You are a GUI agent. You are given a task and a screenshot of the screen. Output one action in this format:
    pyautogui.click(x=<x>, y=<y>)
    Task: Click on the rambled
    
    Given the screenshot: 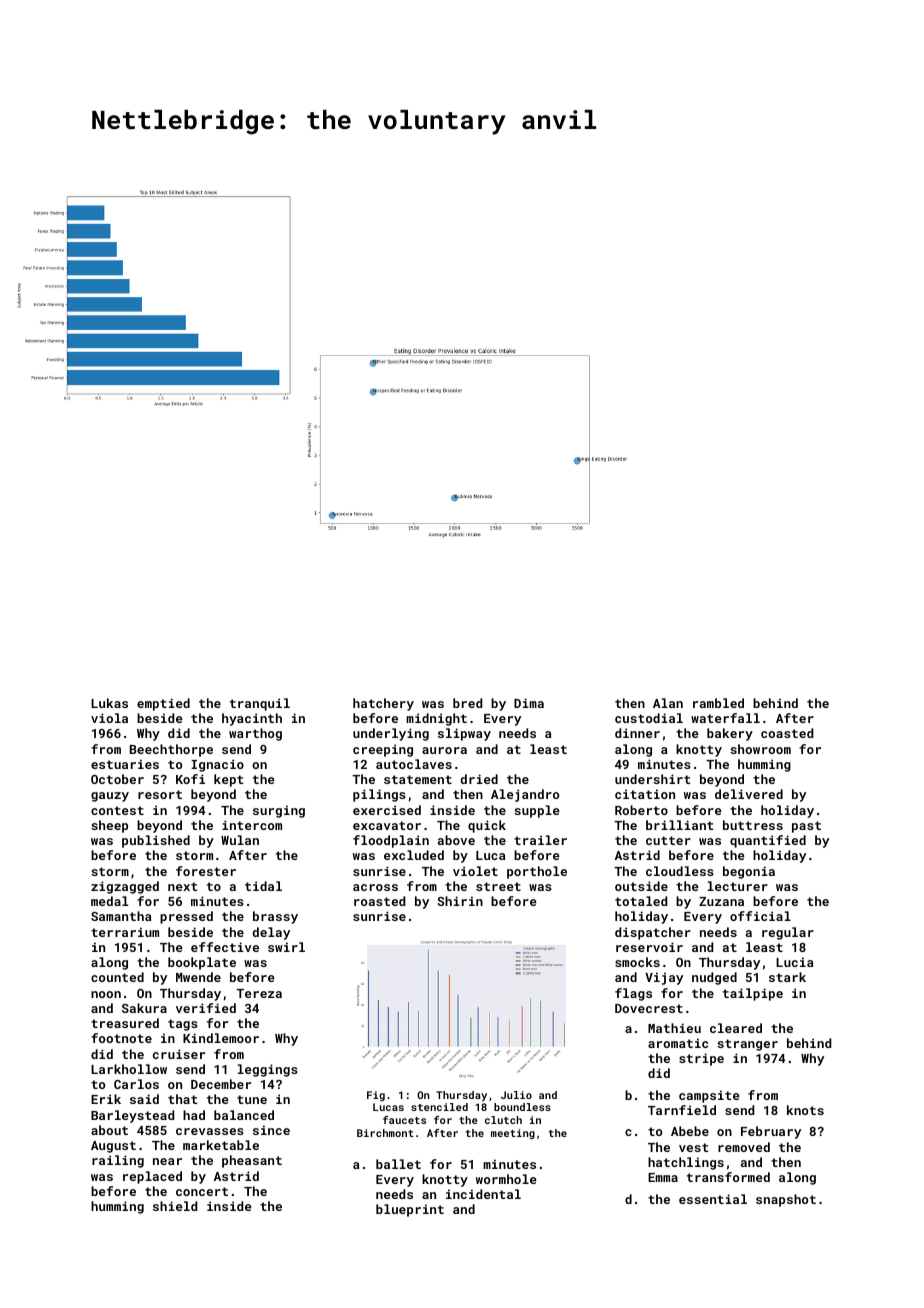 What is the action you would take?
    pyautogui.click(x=718, y=703)
